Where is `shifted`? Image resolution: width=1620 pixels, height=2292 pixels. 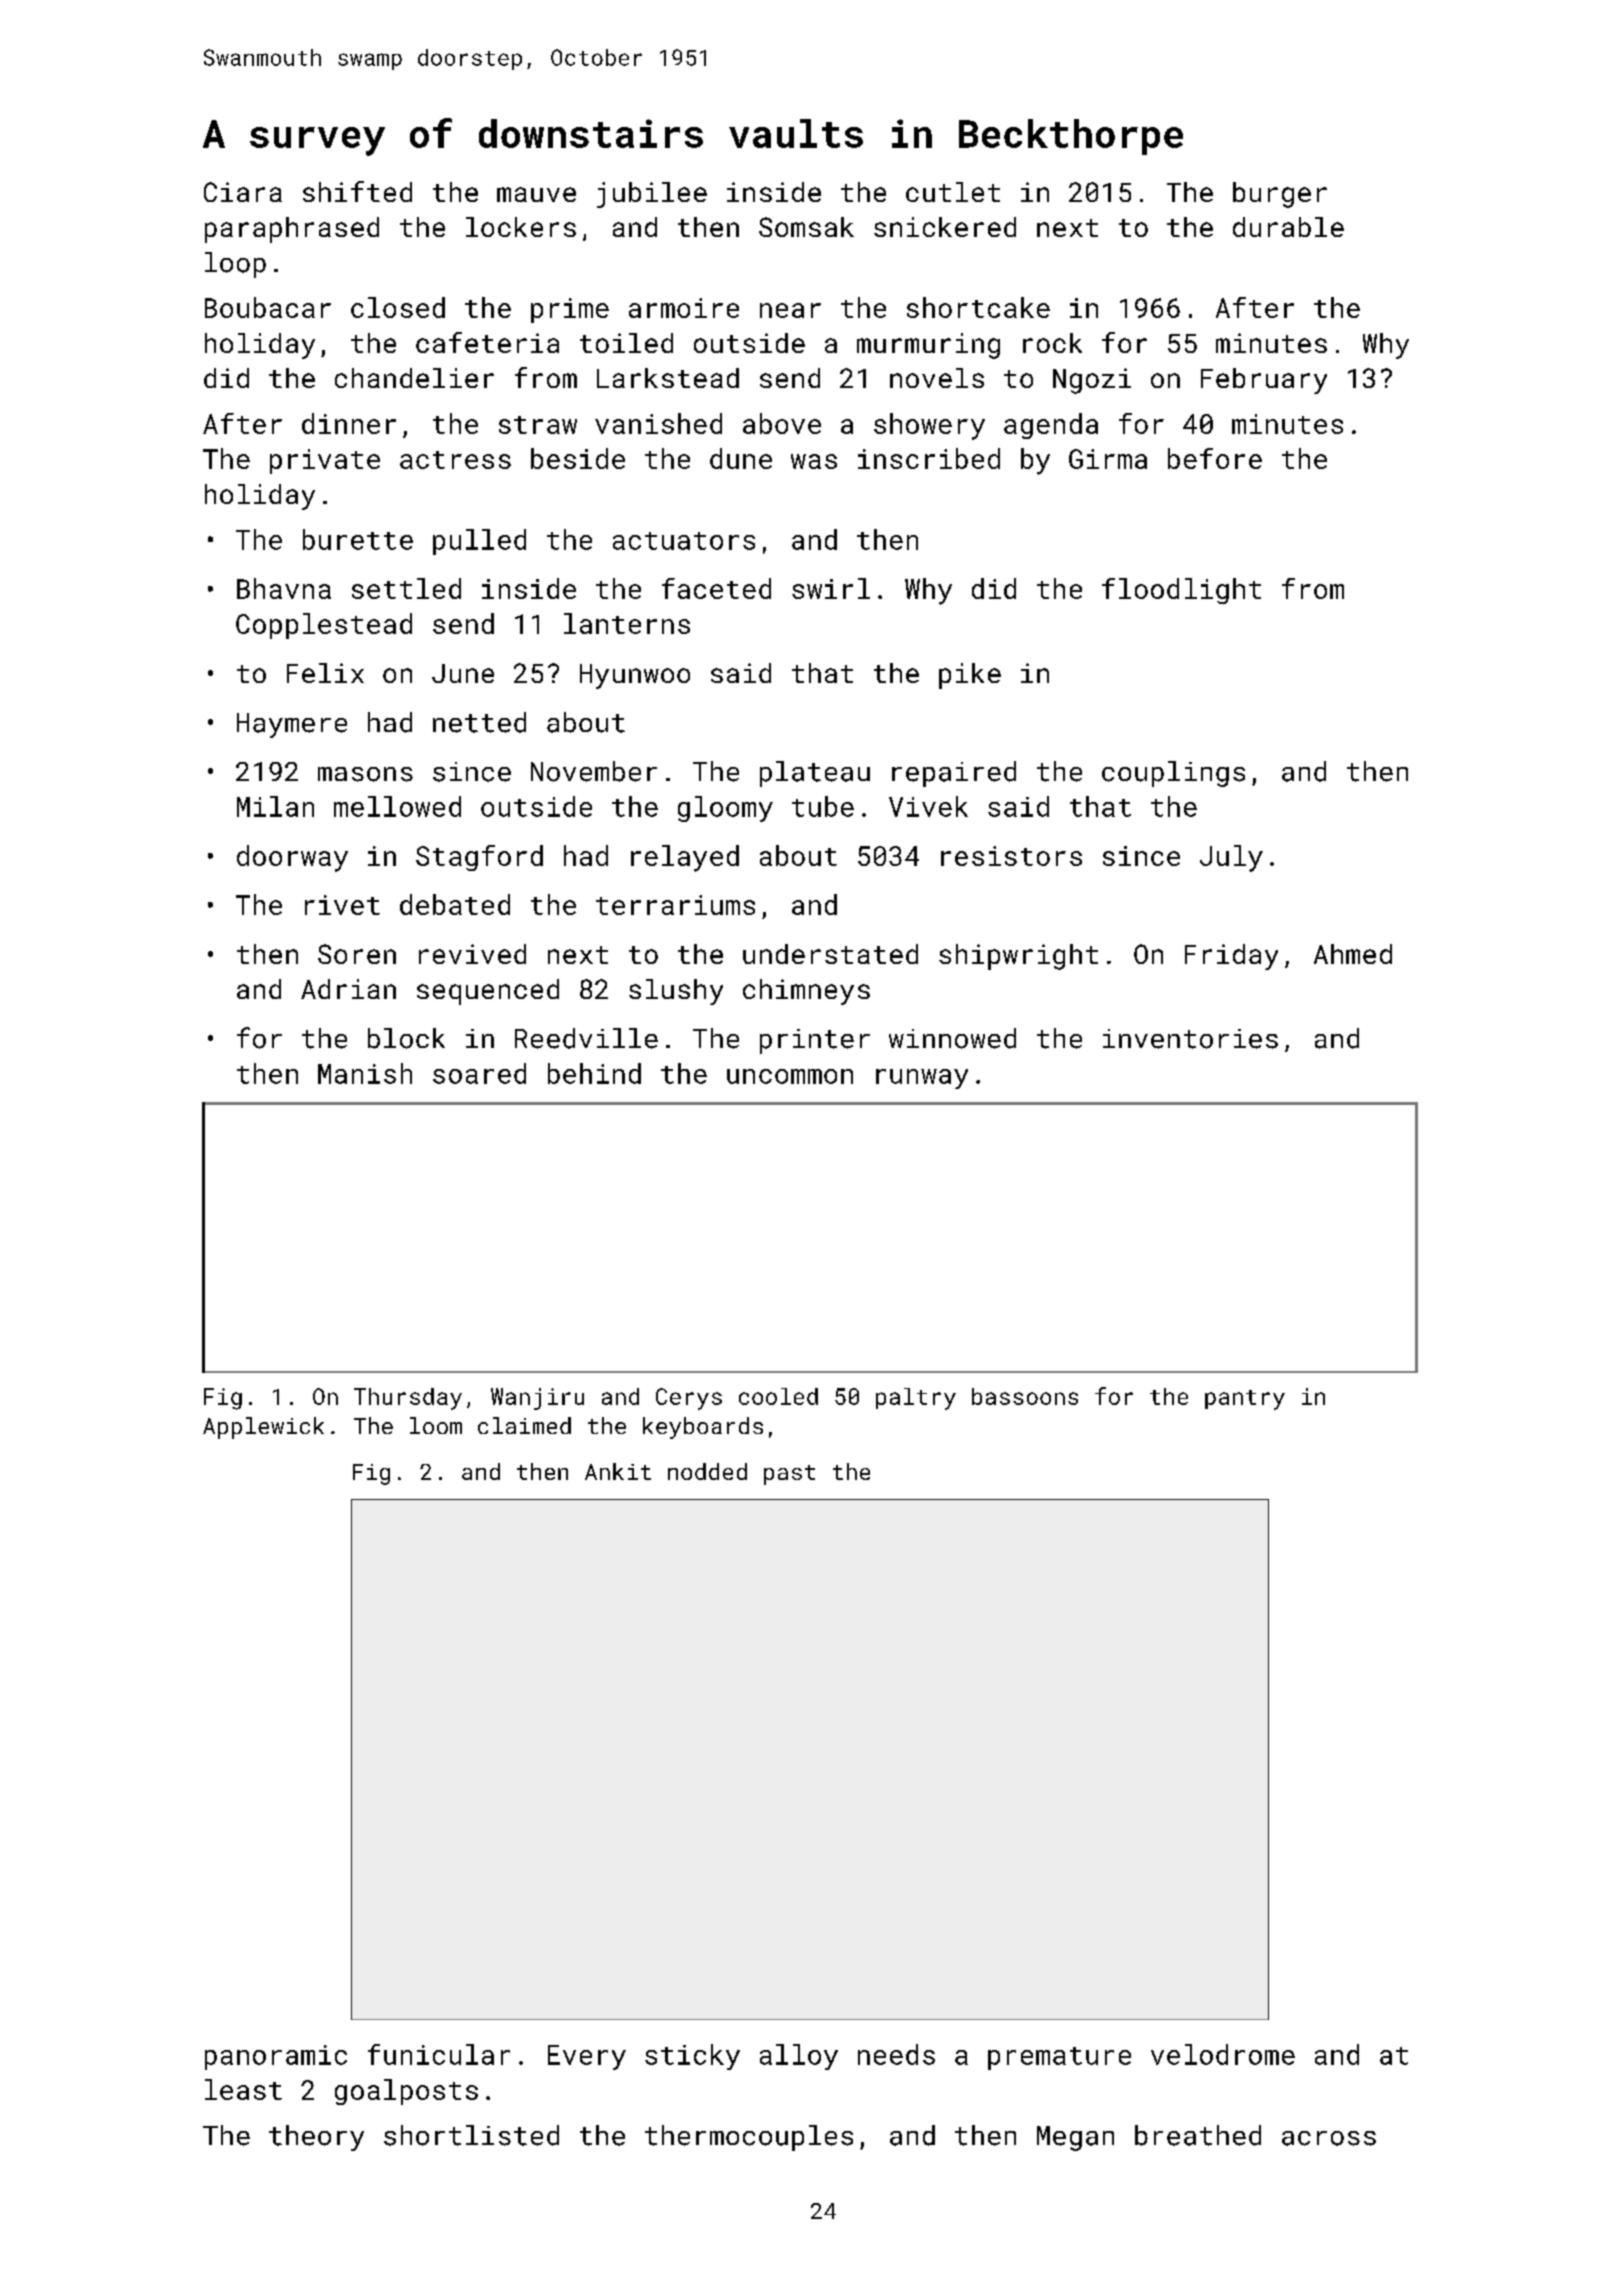 shifted is located at coordinates (357, 191).
